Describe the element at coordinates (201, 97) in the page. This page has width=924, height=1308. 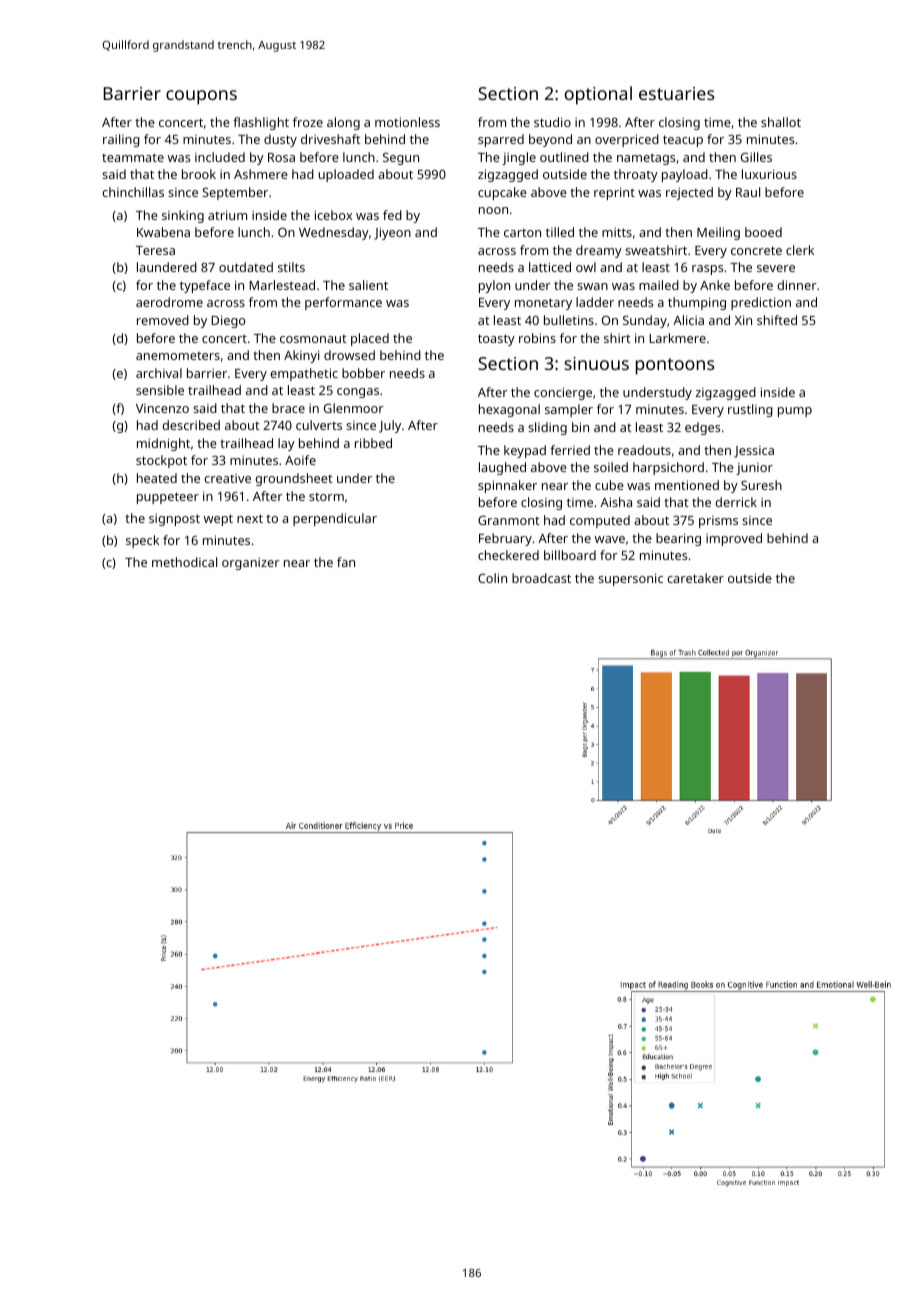
I see `coupons` at that location.
